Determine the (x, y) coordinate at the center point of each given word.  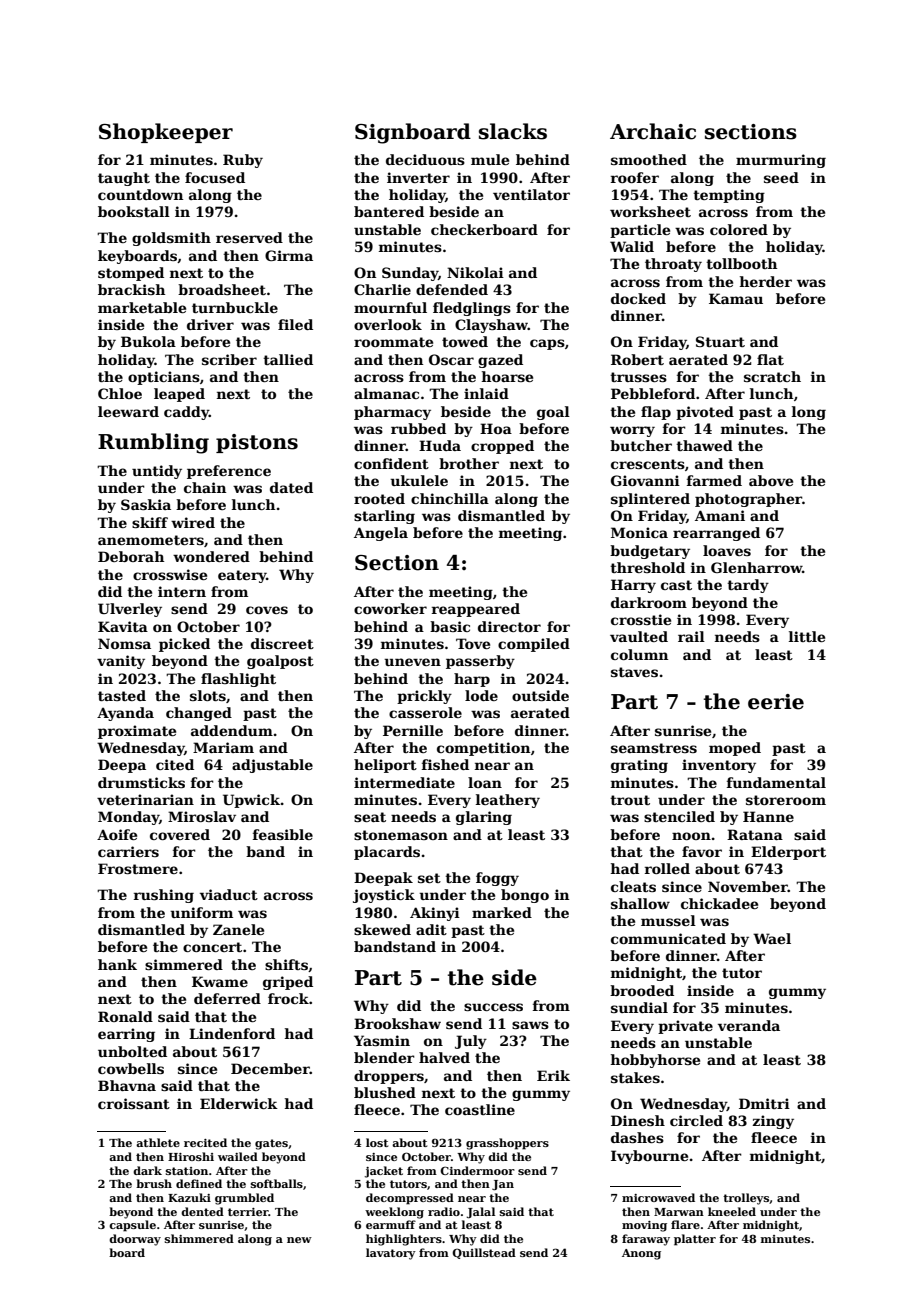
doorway (135, 1240)
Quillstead (484, 1253)
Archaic (653, 131)
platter (695, 1240)
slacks (513, 131)
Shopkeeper (166, 133)
